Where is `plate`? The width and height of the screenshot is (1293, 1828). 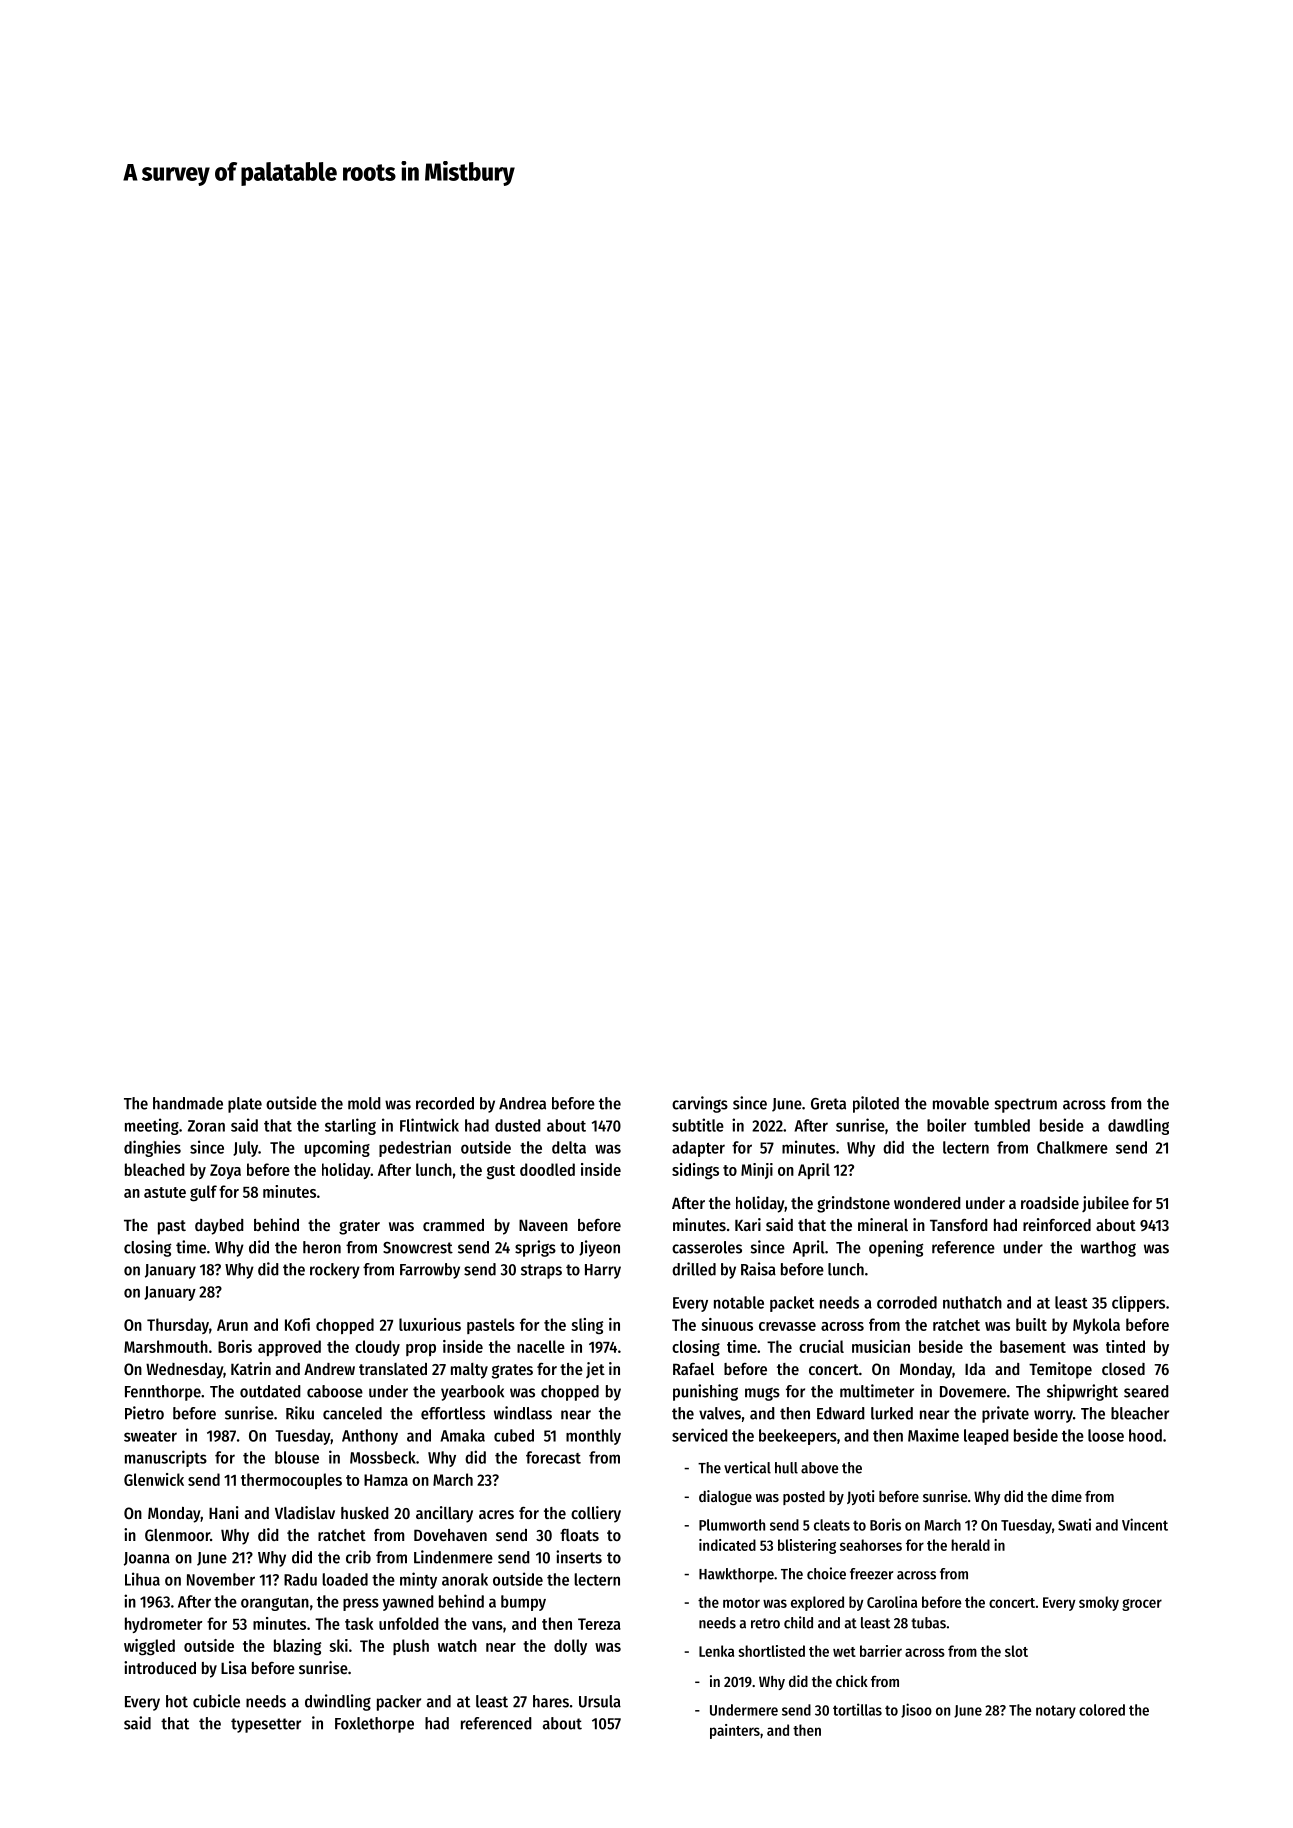
plate is located at coordinates (245, 1105).
